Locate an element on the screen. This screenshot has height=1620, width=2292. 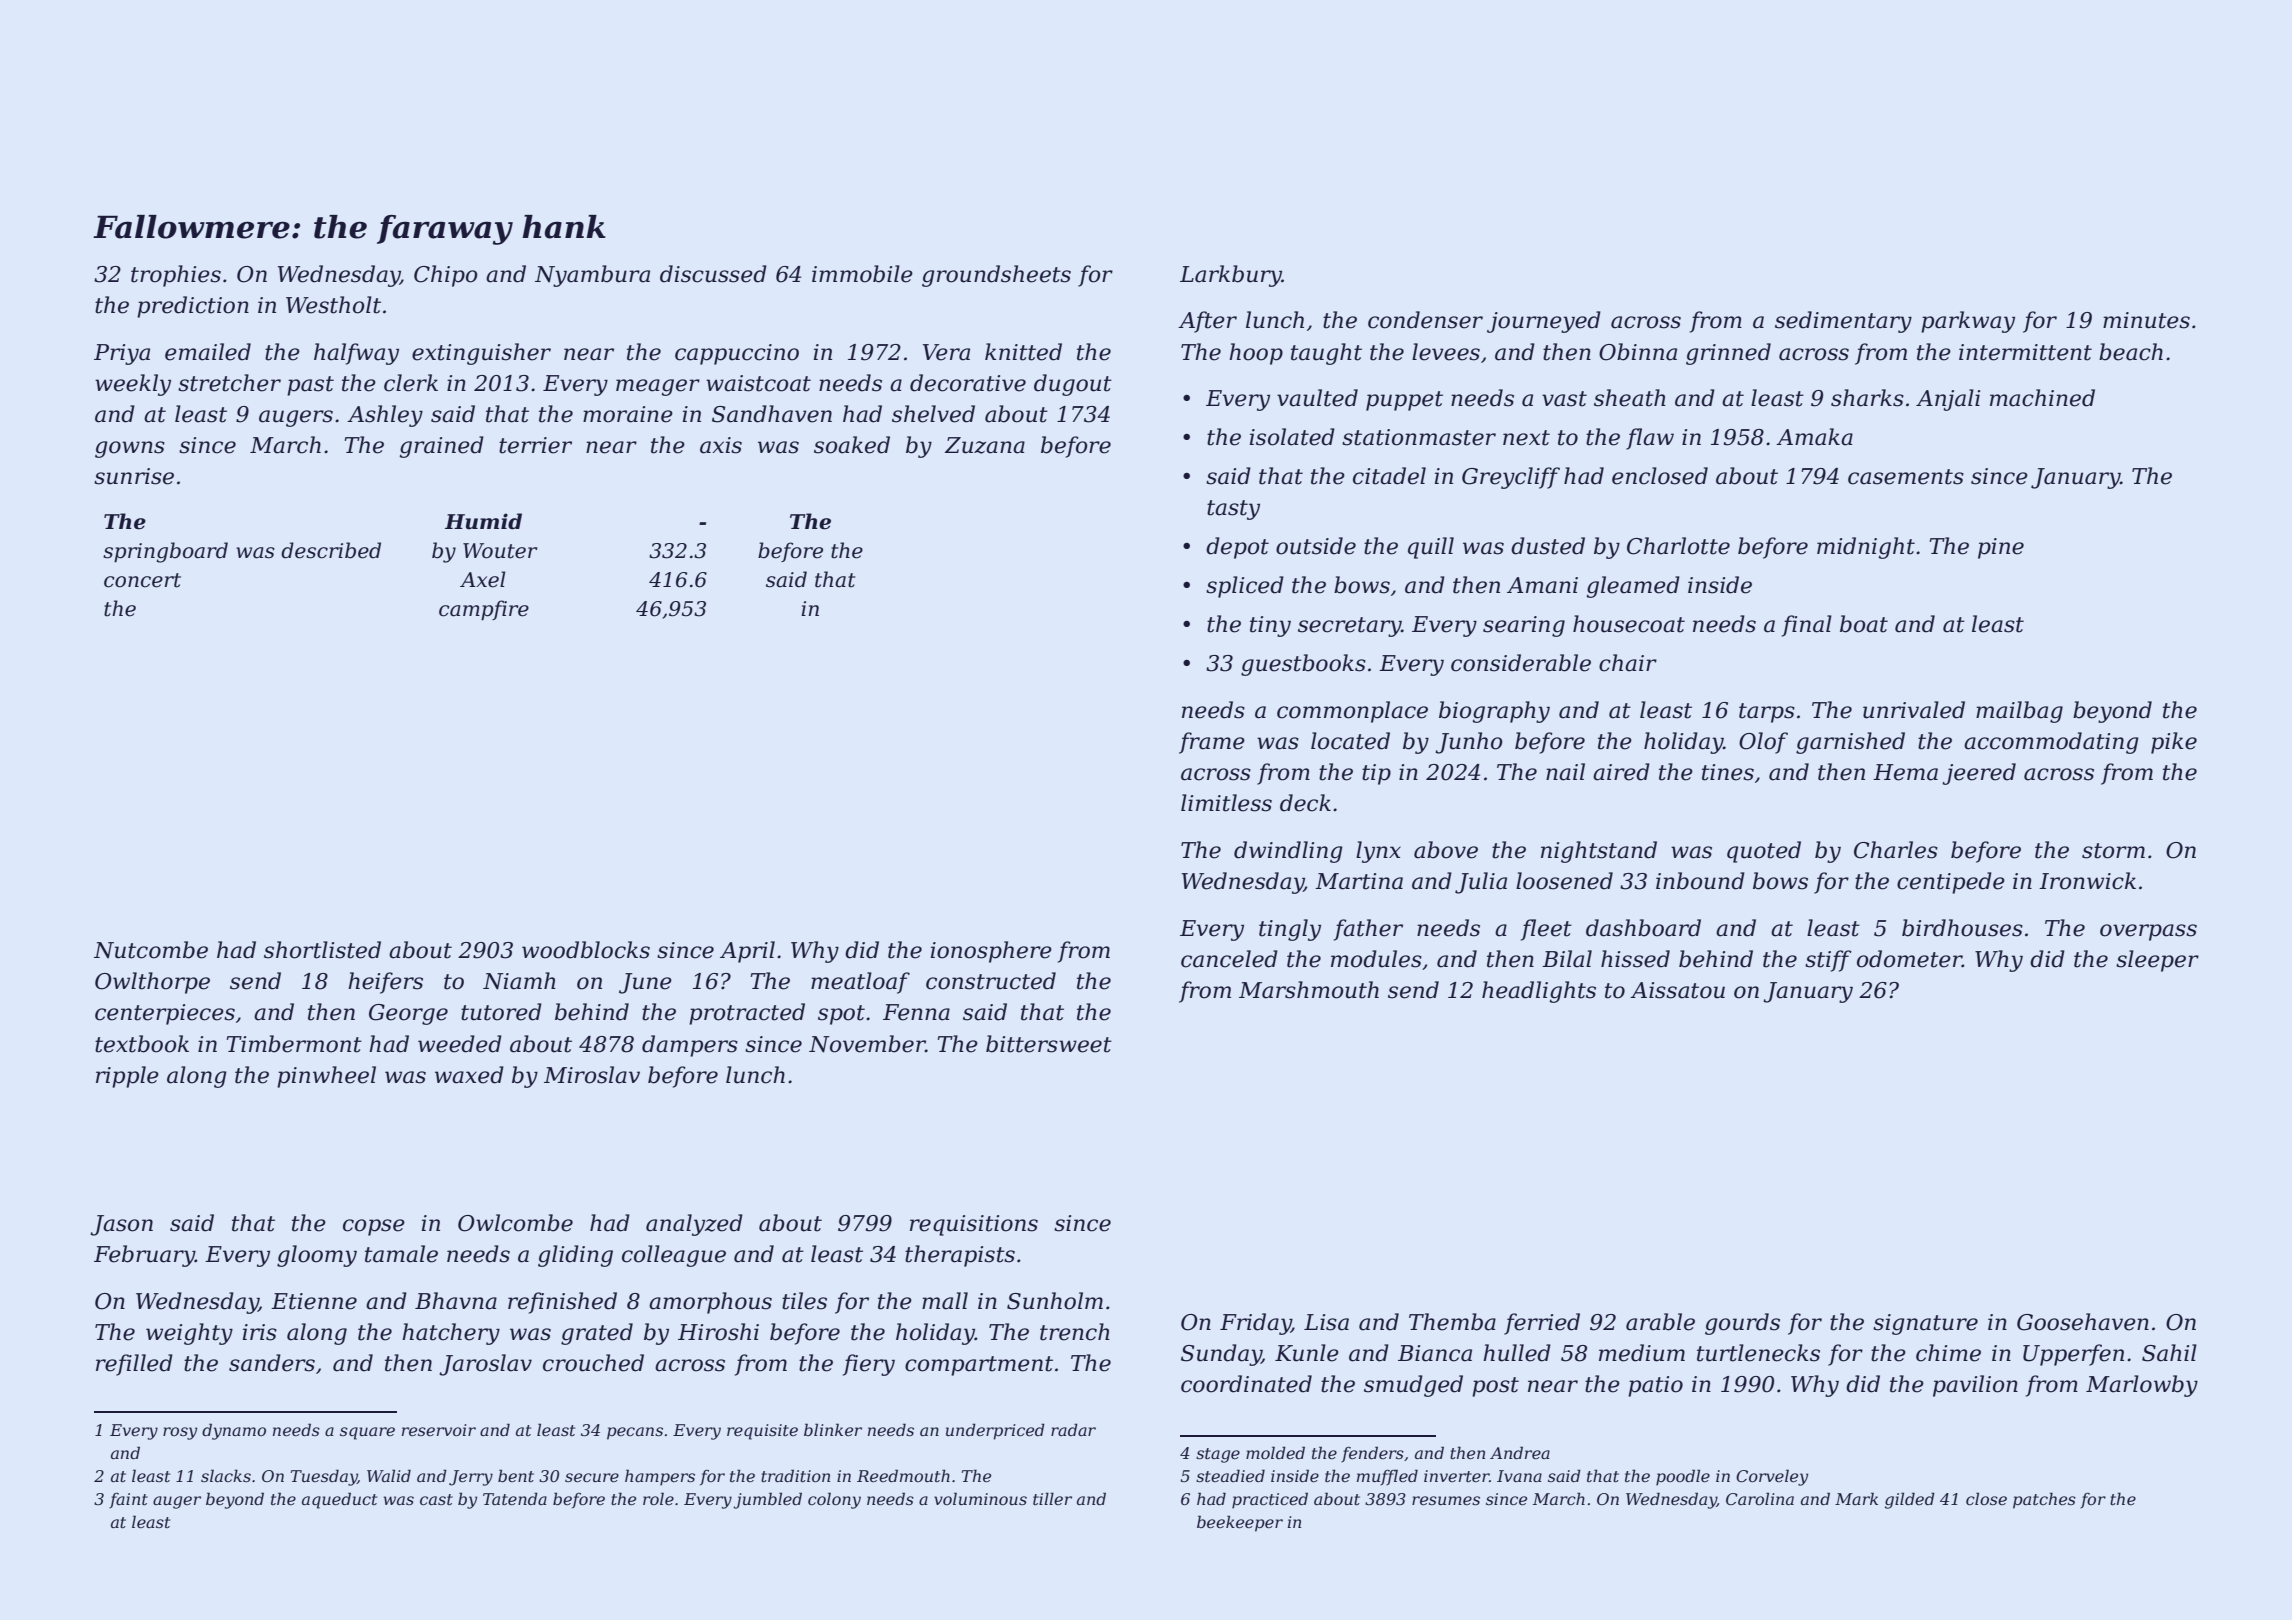
arable is located at coordinates (1660, 1322).
